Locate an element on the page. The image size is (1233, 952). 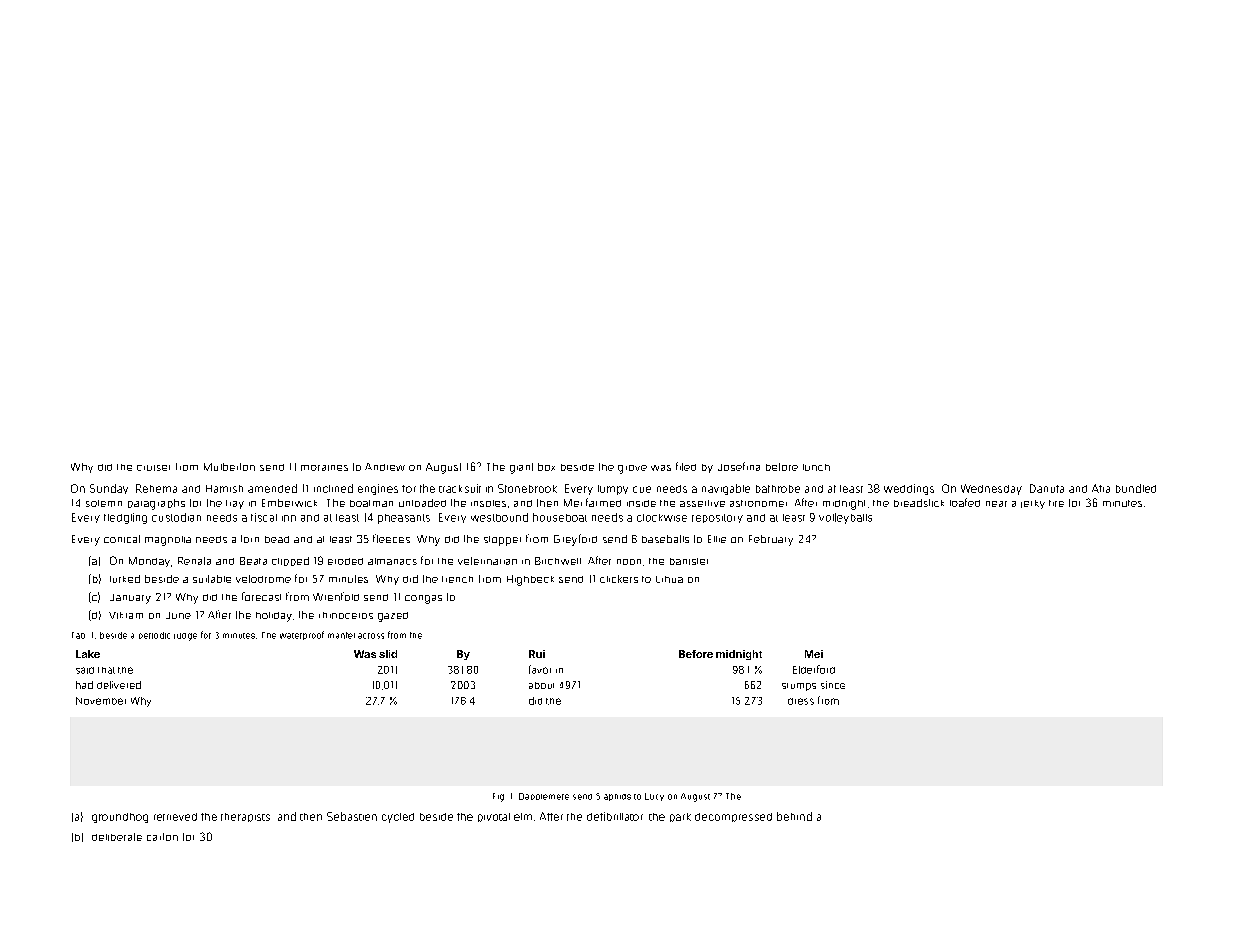
jerky is located at coordinates (1033, 504).
